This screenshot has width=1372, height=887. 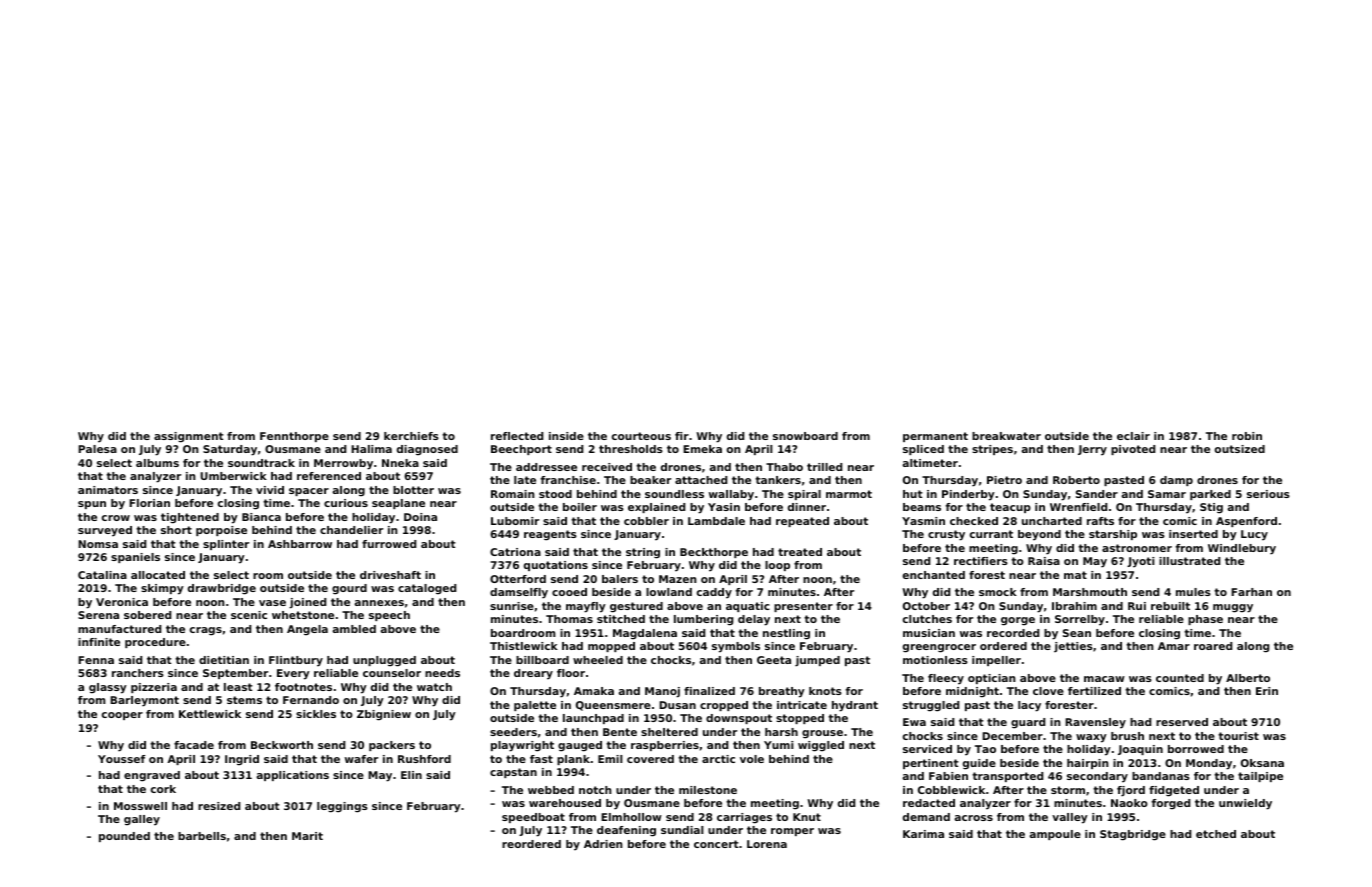 What do you see at coordinates (682, 436) in the screenshot?
I see `fir` at bounding box center [682, 436].
